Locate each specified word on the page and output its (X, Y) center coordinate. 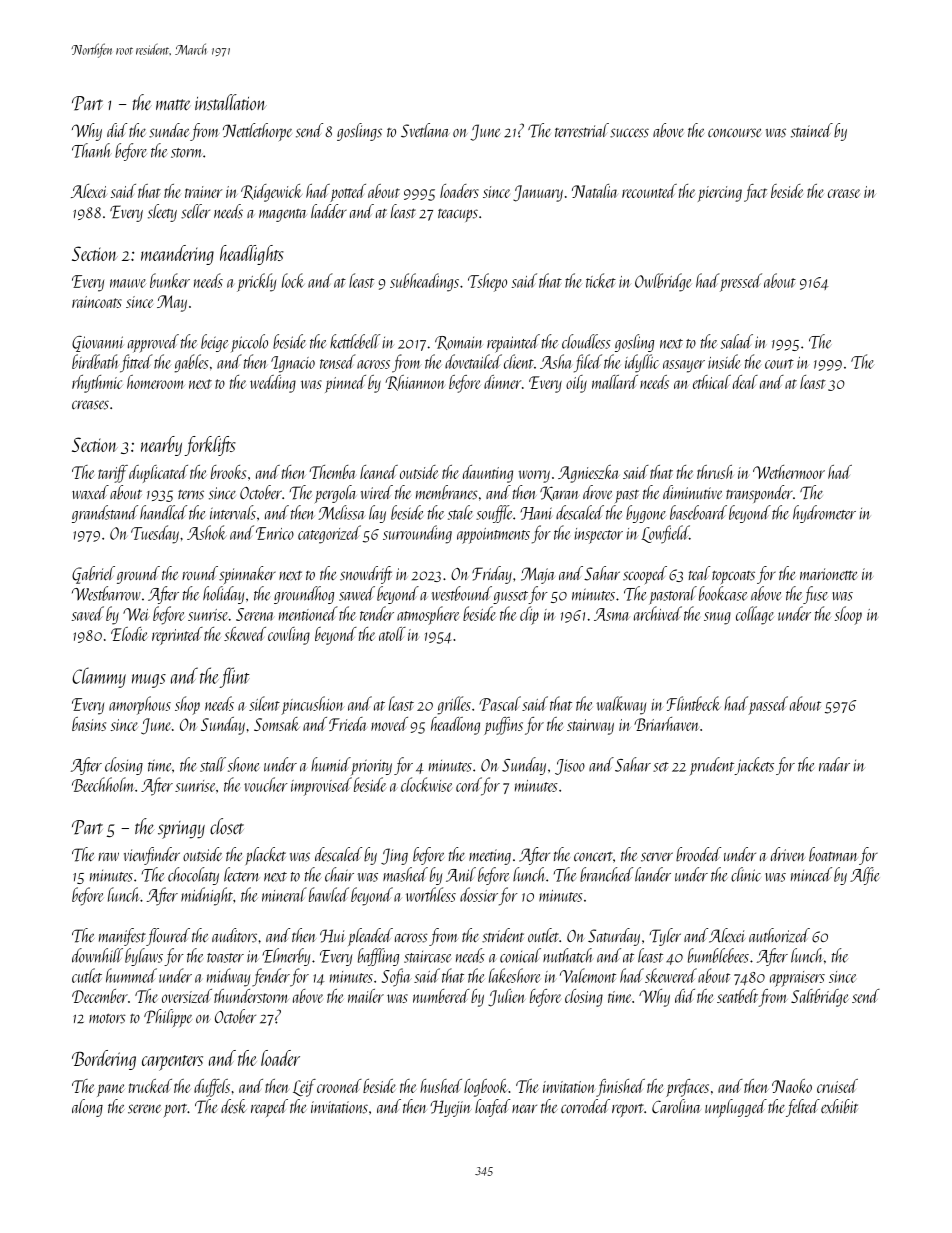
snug (717, 618)
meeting (490, 857)
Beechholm (103, 784)
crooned (339, 1086)
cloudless (586, 341)
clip (529, 615)
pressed (740, 282)
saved (88, 613)
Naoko (792, 1086)
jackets (754, 766)
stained (812, 130)
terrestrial (582, 130)
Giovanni (98, 344)
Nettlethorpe (257, 132)
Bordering (104, 1060)
